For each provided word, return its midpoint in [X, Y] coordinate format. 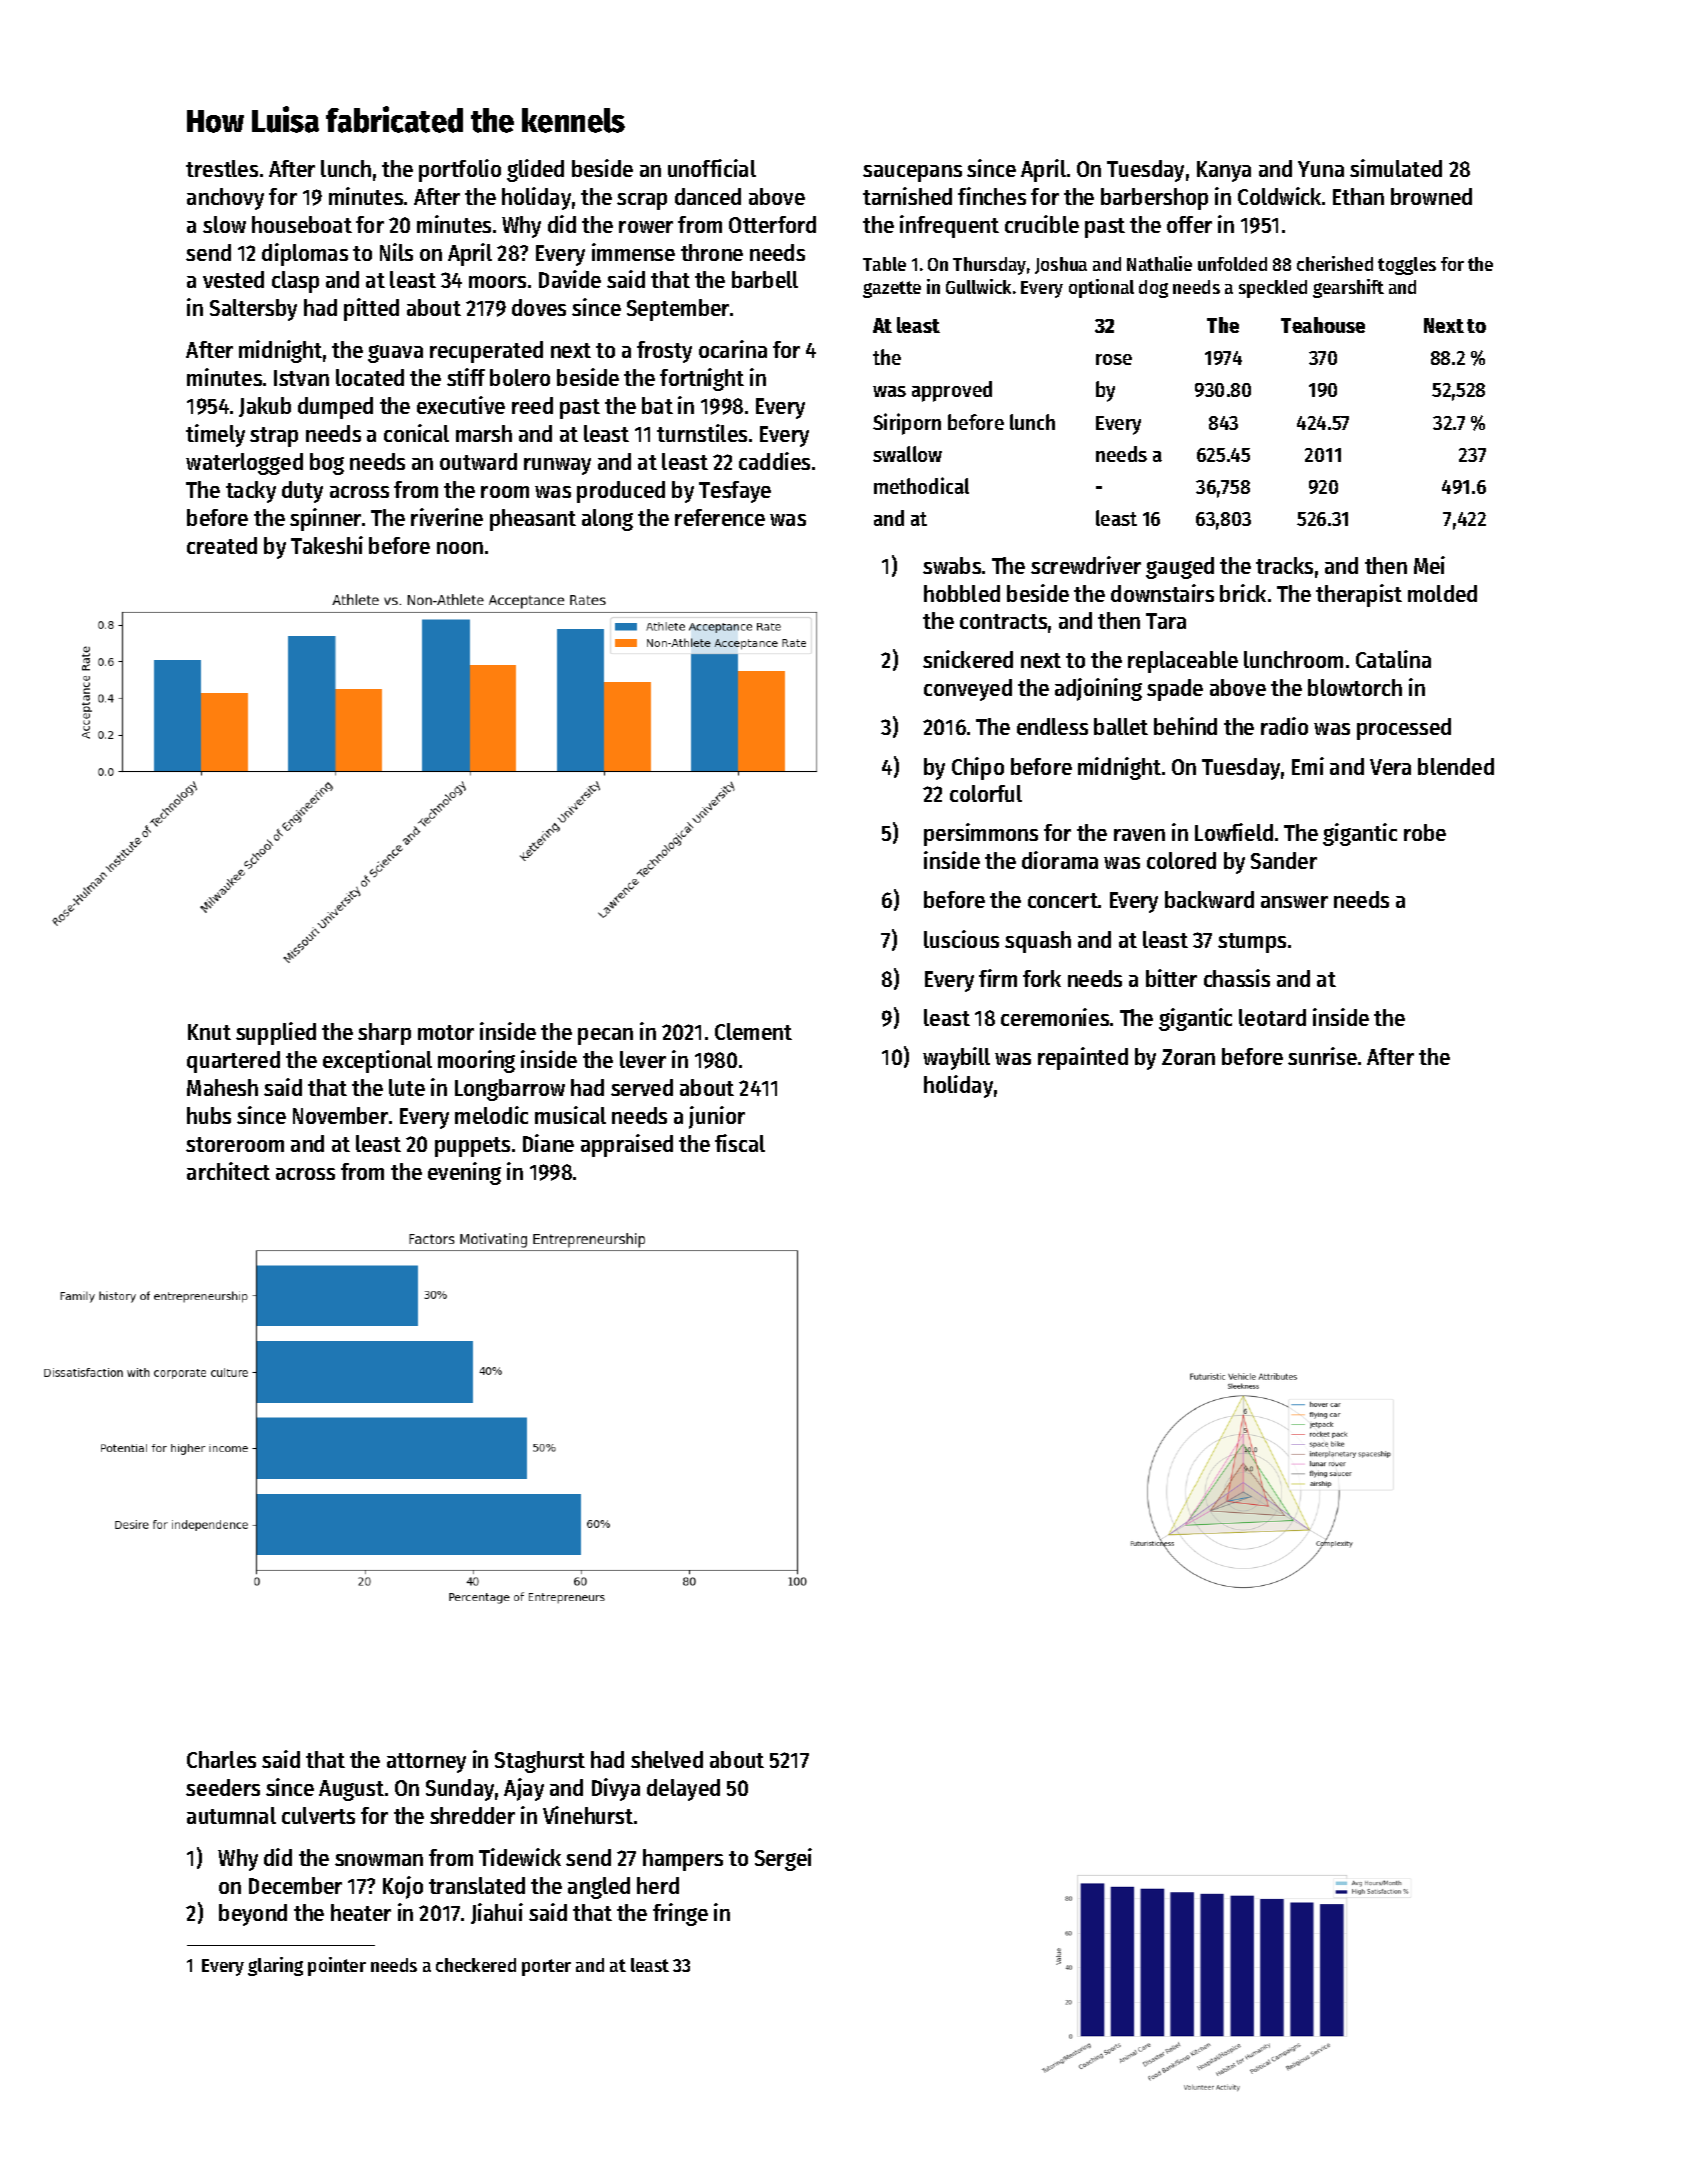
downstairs [1162, 593]
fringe [680, 1914]
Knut [209, 1032]
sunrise [1322, 1056]
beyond [253, 1915]
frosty [664, 352]
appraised [627, 1145]
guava [395, 354]
